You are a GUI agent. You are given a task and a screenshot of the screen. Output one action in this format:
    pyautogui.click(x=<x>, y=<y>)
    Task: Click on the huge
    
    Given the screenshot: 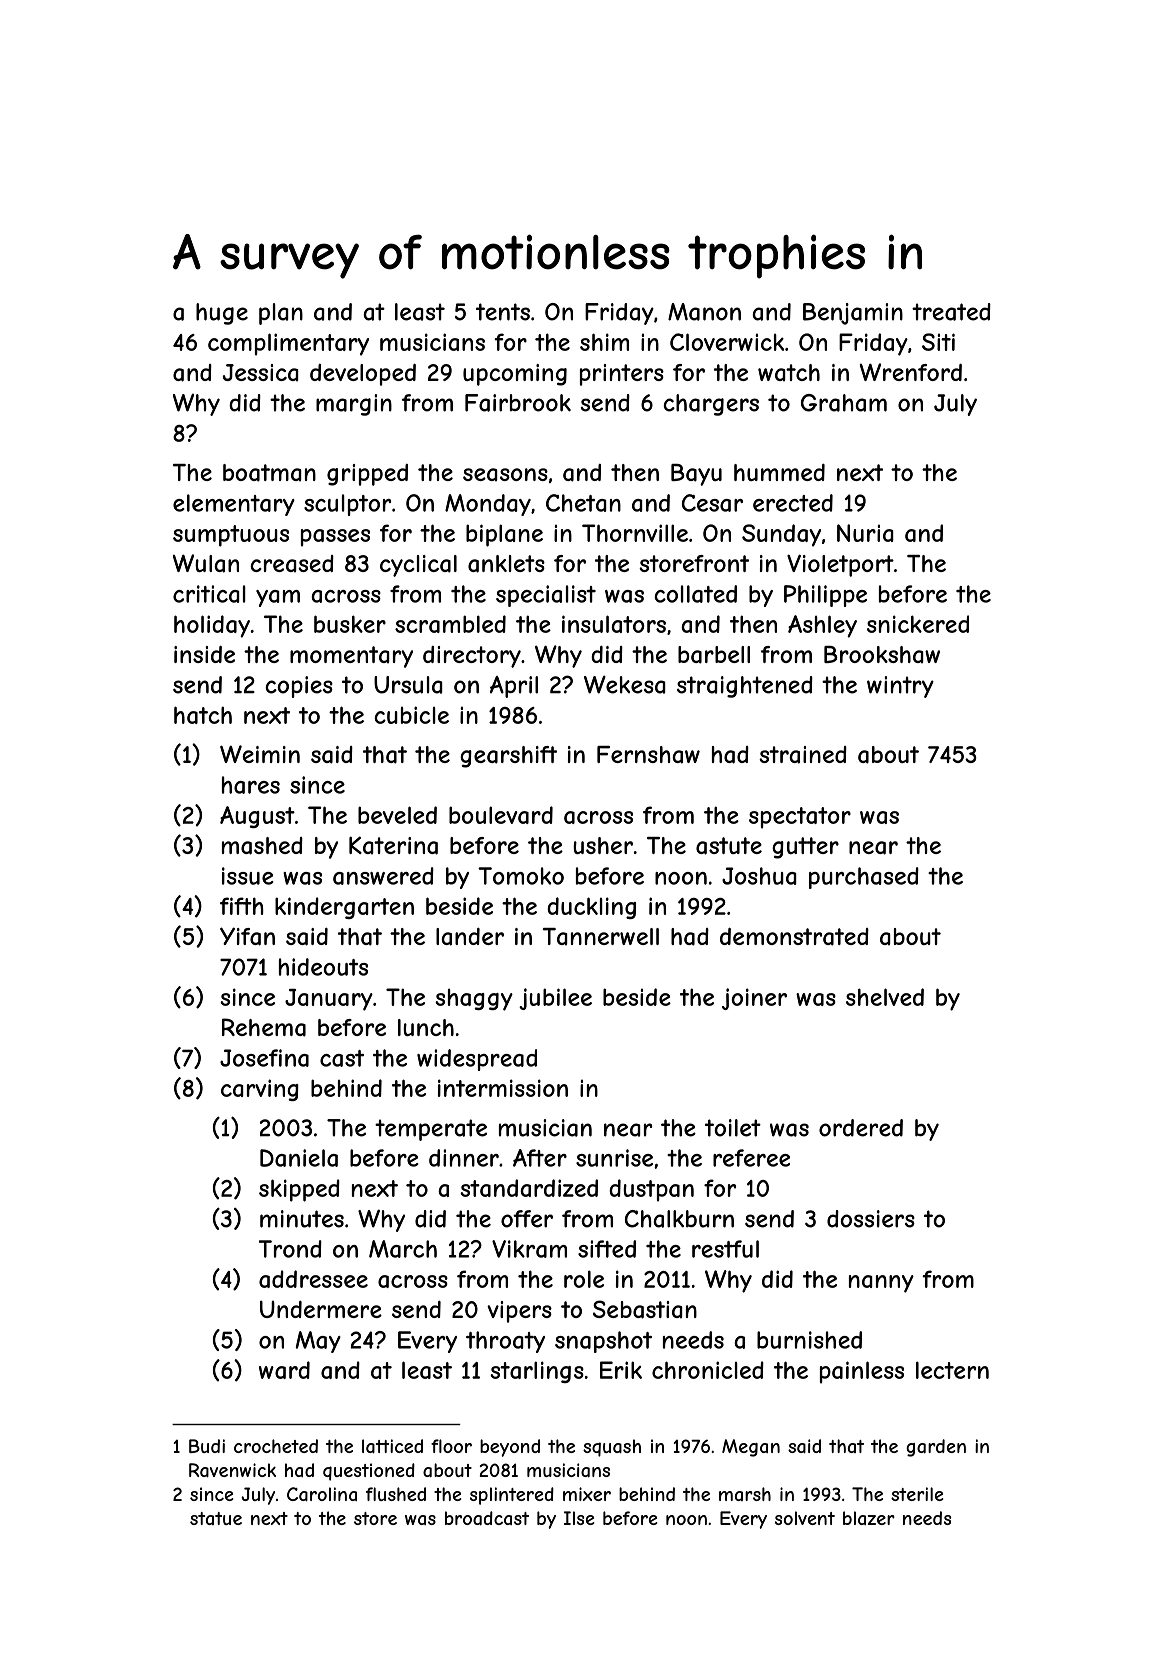 What is the action you would take?
    pyautogui.click(x=222, y=314)
